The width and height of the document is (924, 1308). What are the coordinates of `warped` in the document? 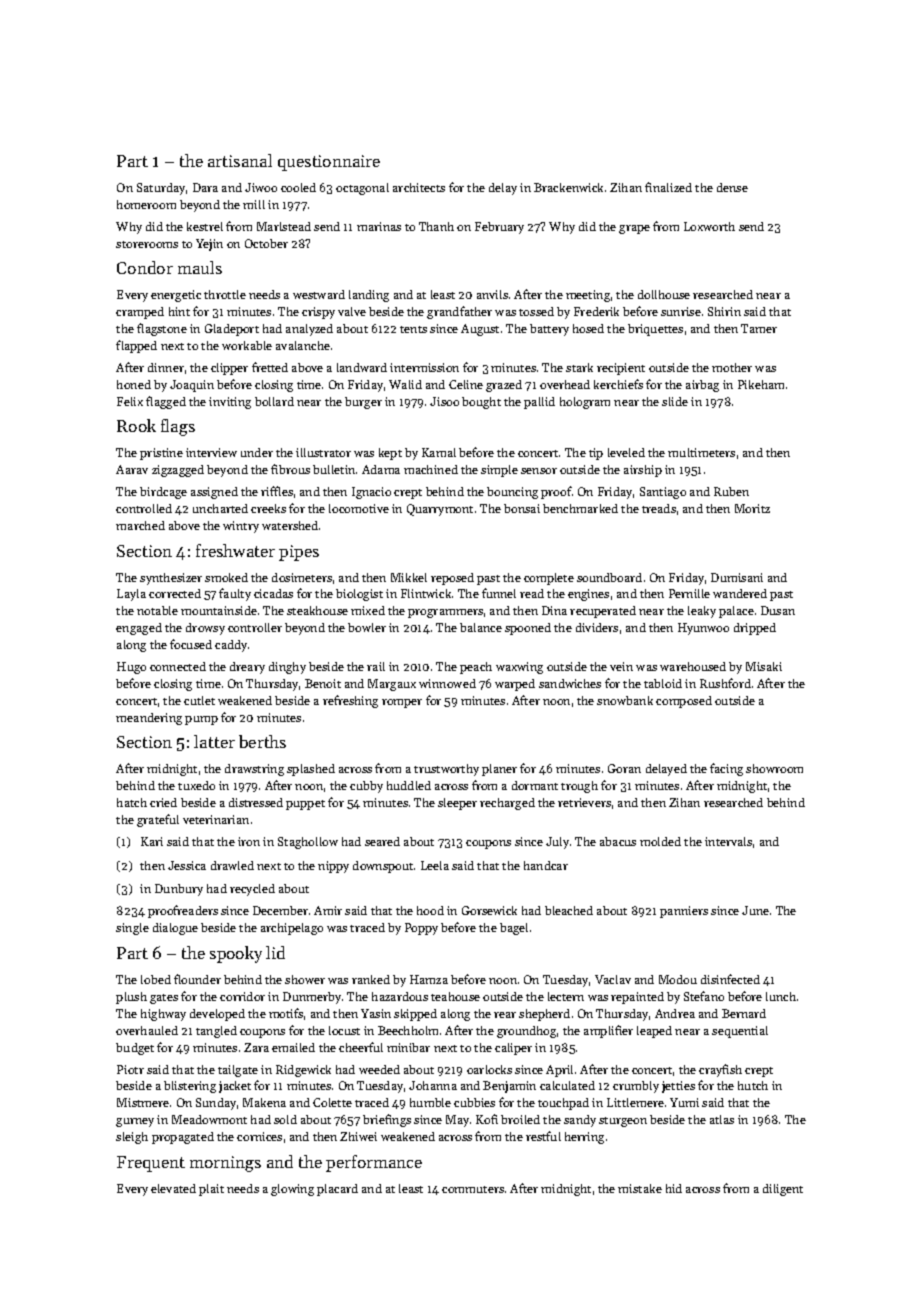 It's located at (515, 685).
